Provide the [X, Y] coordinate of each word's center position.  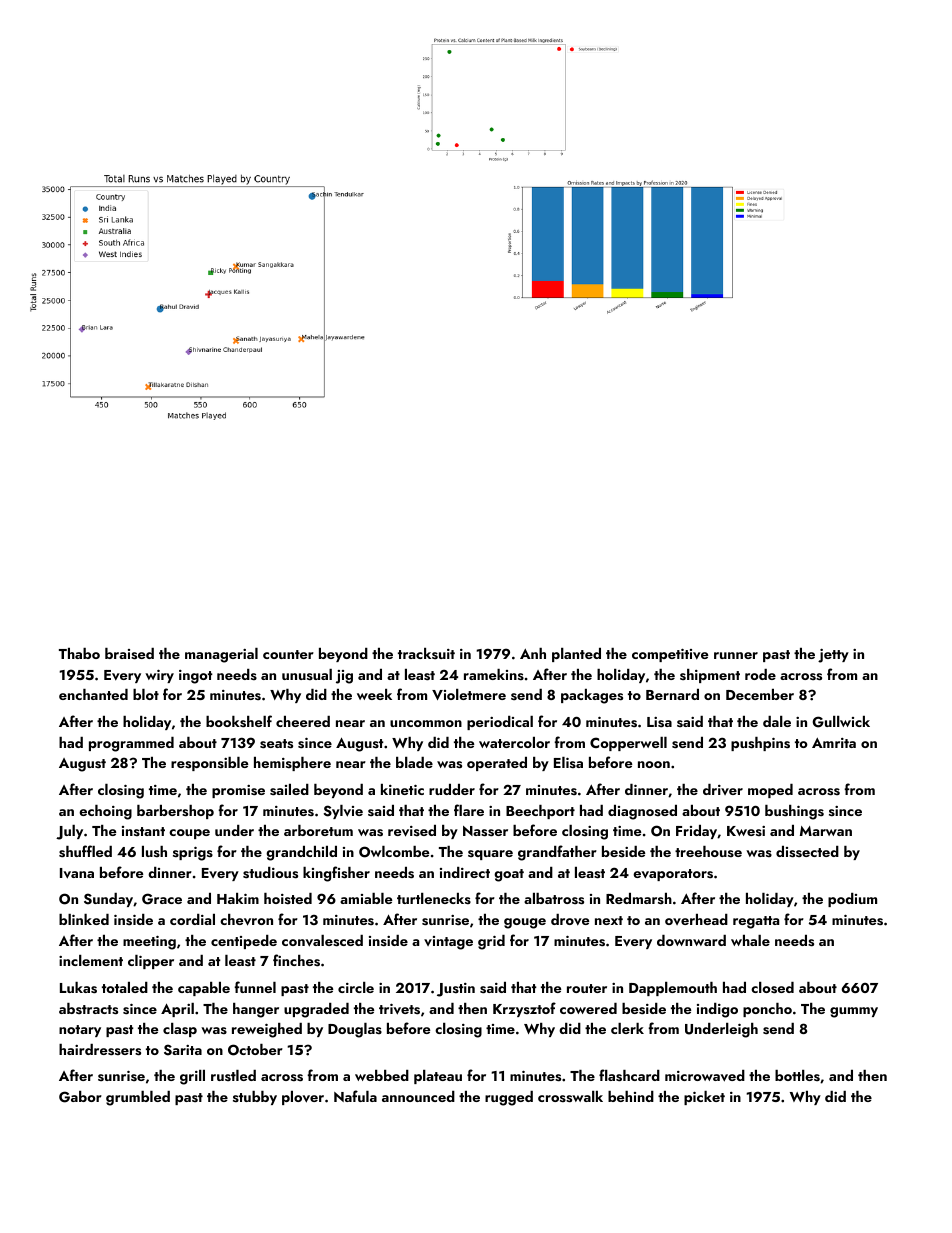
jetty [833, 656]
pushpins [760, 744]
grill [192, 1077]
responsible [209, 764]
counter [288, 654]
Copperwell [628, 744]
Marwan [826, 831]
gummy [854, 1012]
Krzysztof [524, 1009]
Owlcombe [394, 852]
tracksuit [426, 653]
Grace [162, 899]
